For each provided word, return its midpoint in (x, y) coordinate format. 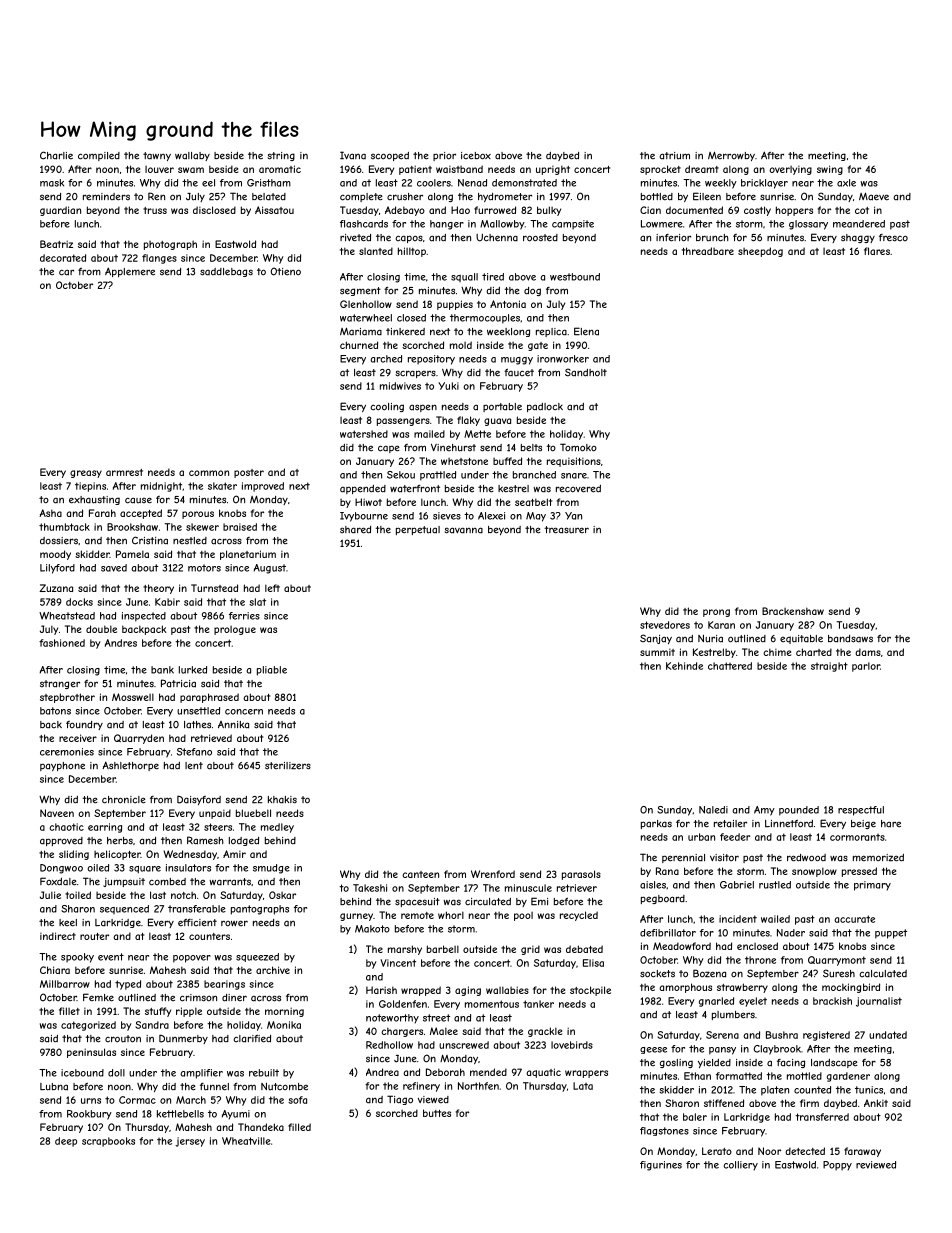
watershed (364, 434)
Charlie (56, 155)
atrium (674, 156)
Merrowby (731, 156)
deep (66, 1142)
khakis (282, 800)
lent (194, 766)
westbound (575, 277)
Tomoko (578, 447)
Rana (667, 871)
